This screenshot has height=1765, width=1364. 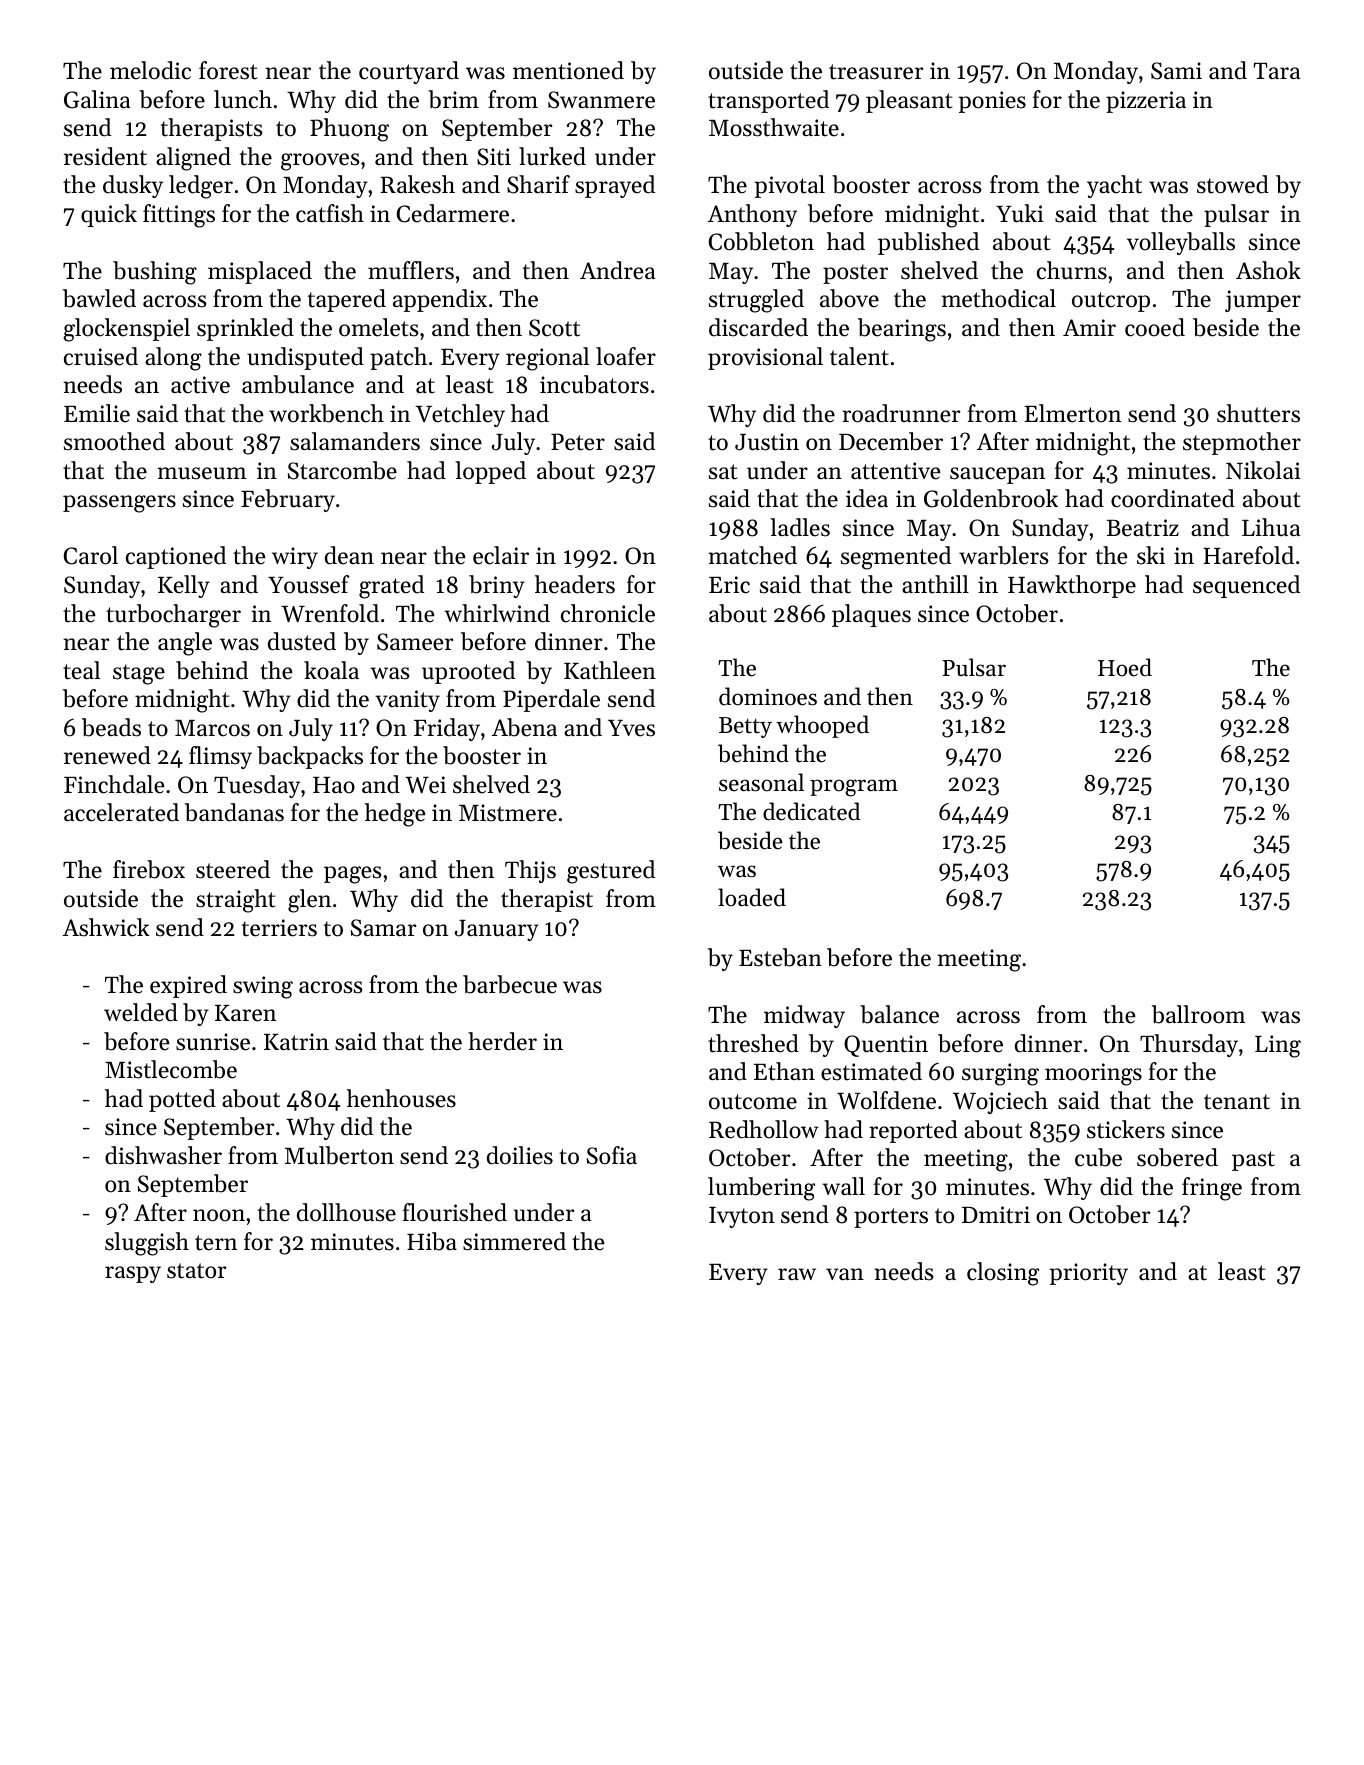 I want to click on surging, so click(x=1000, y=1074).
